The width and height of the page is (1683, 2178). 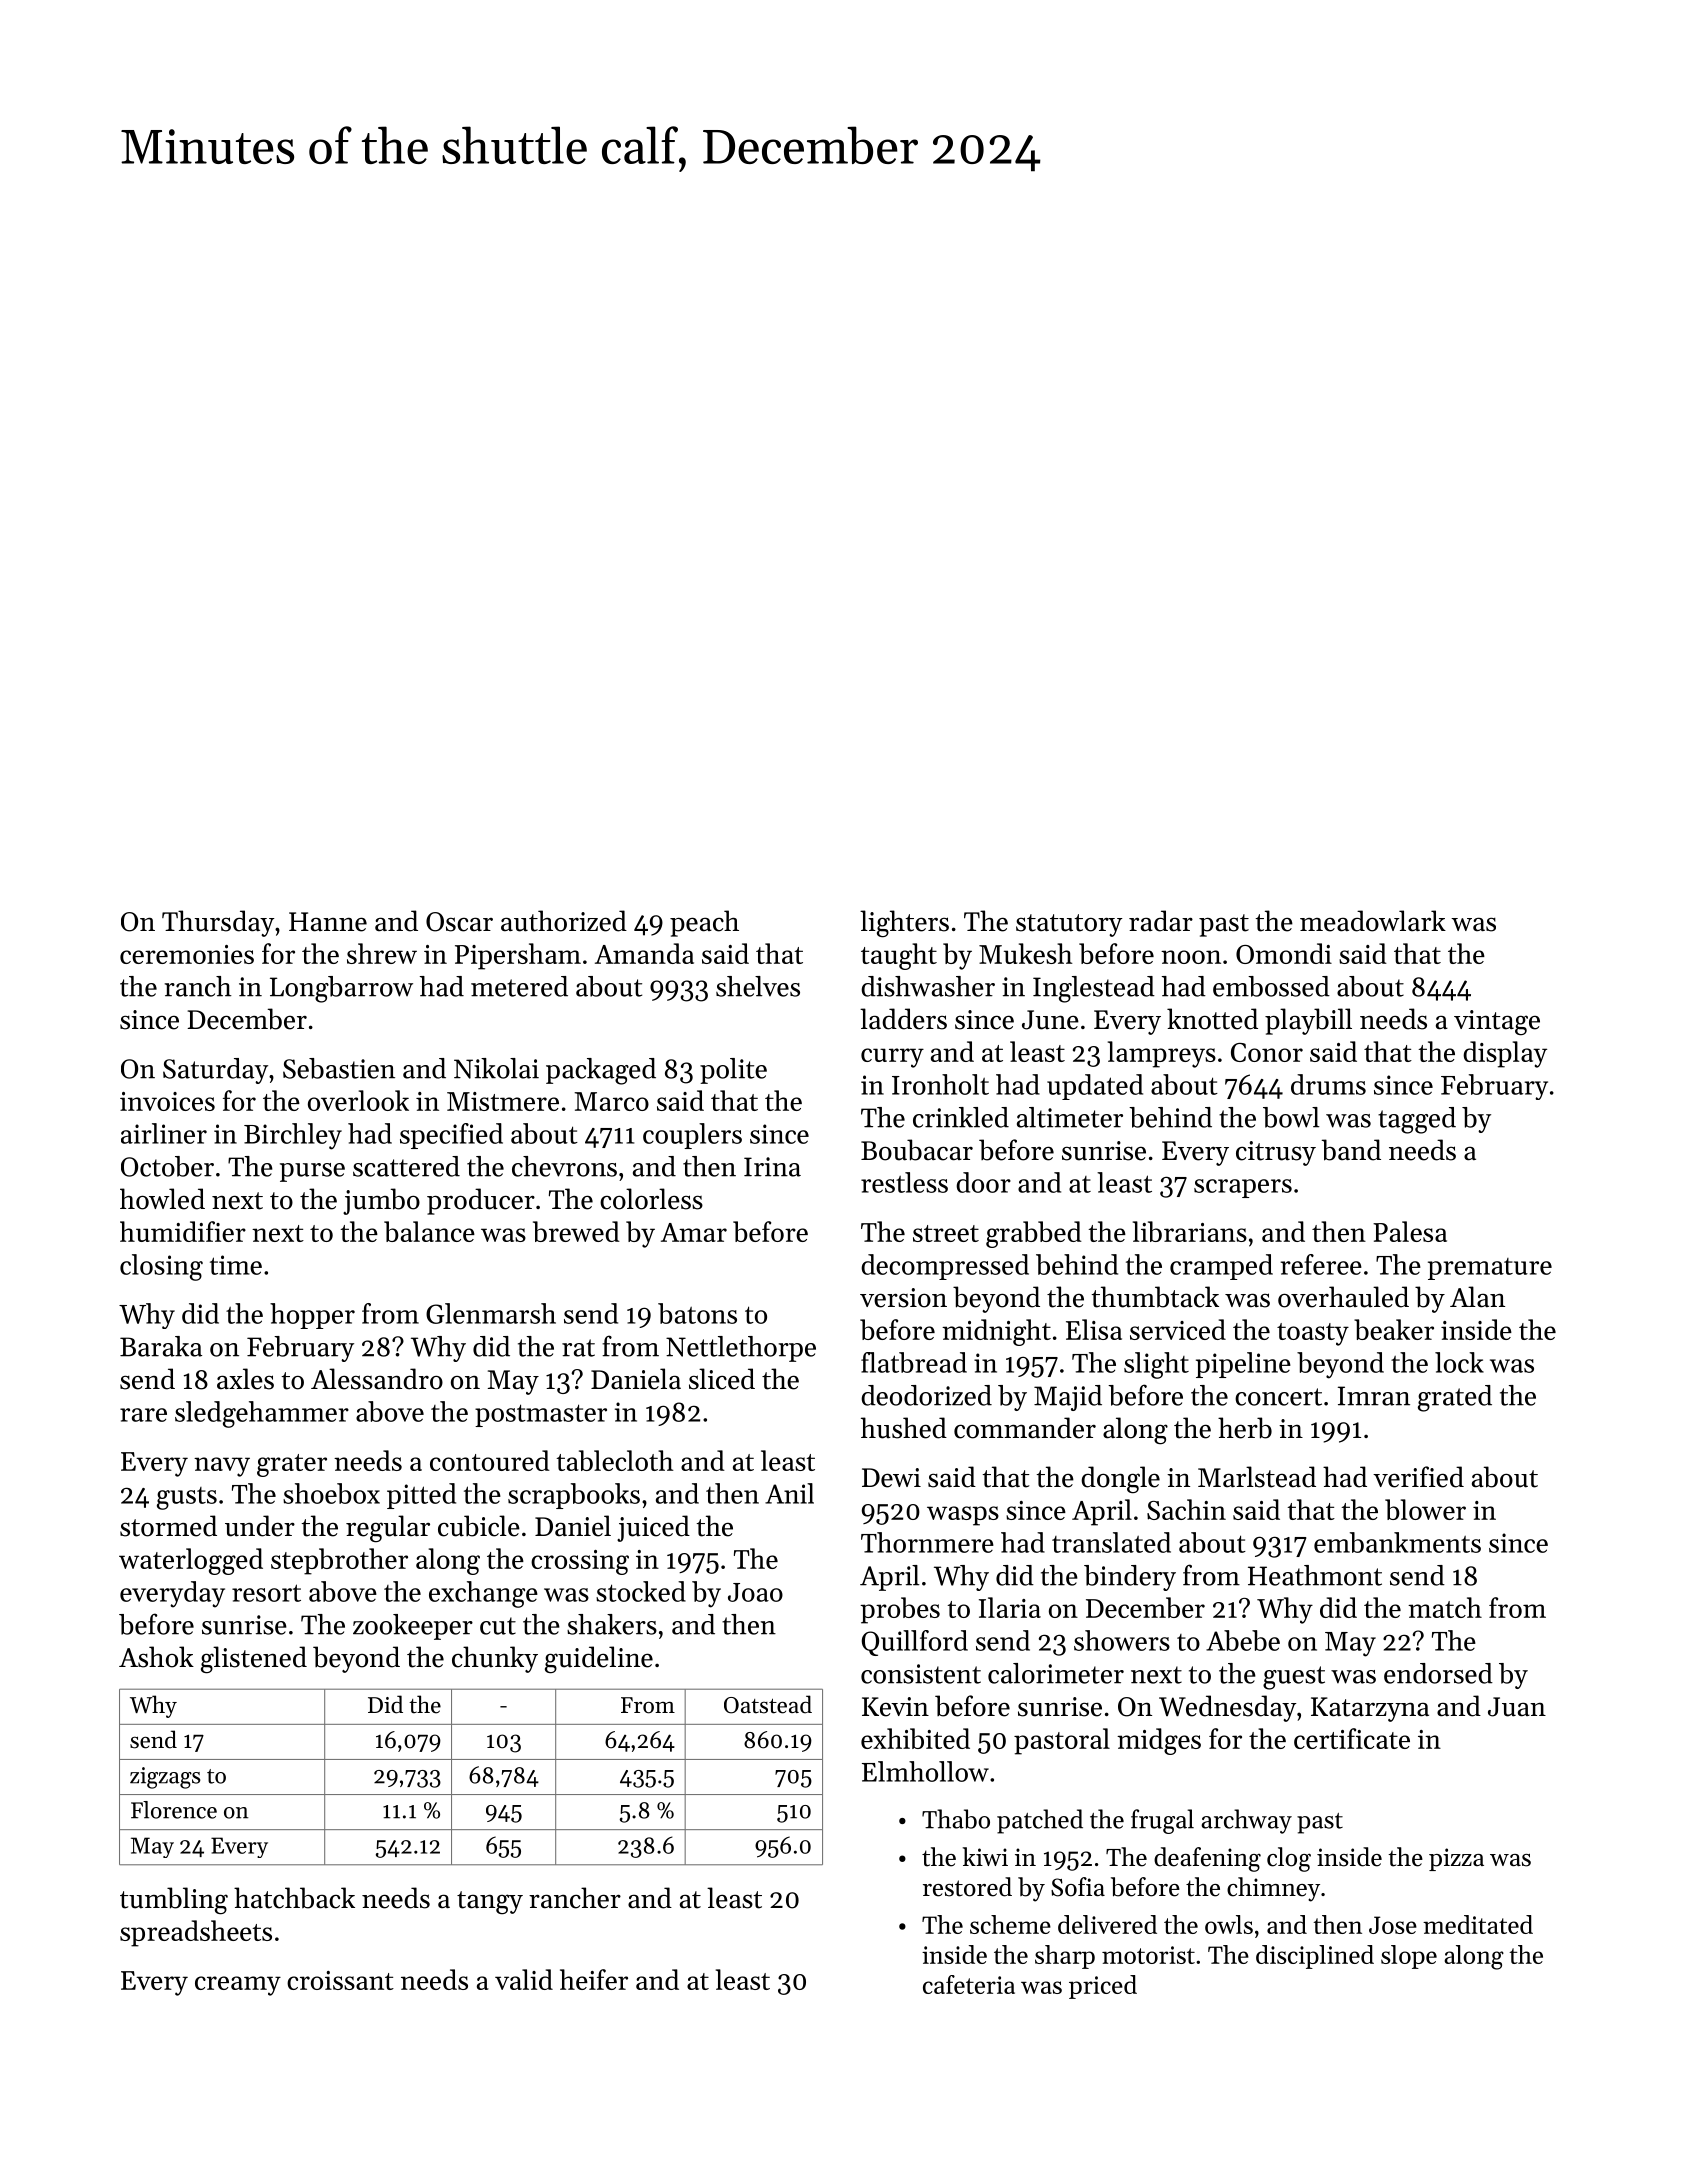 What do you see at coordinates (238, 1986) in the page?
I see `creamy` at bounding box center [238, 1986].
